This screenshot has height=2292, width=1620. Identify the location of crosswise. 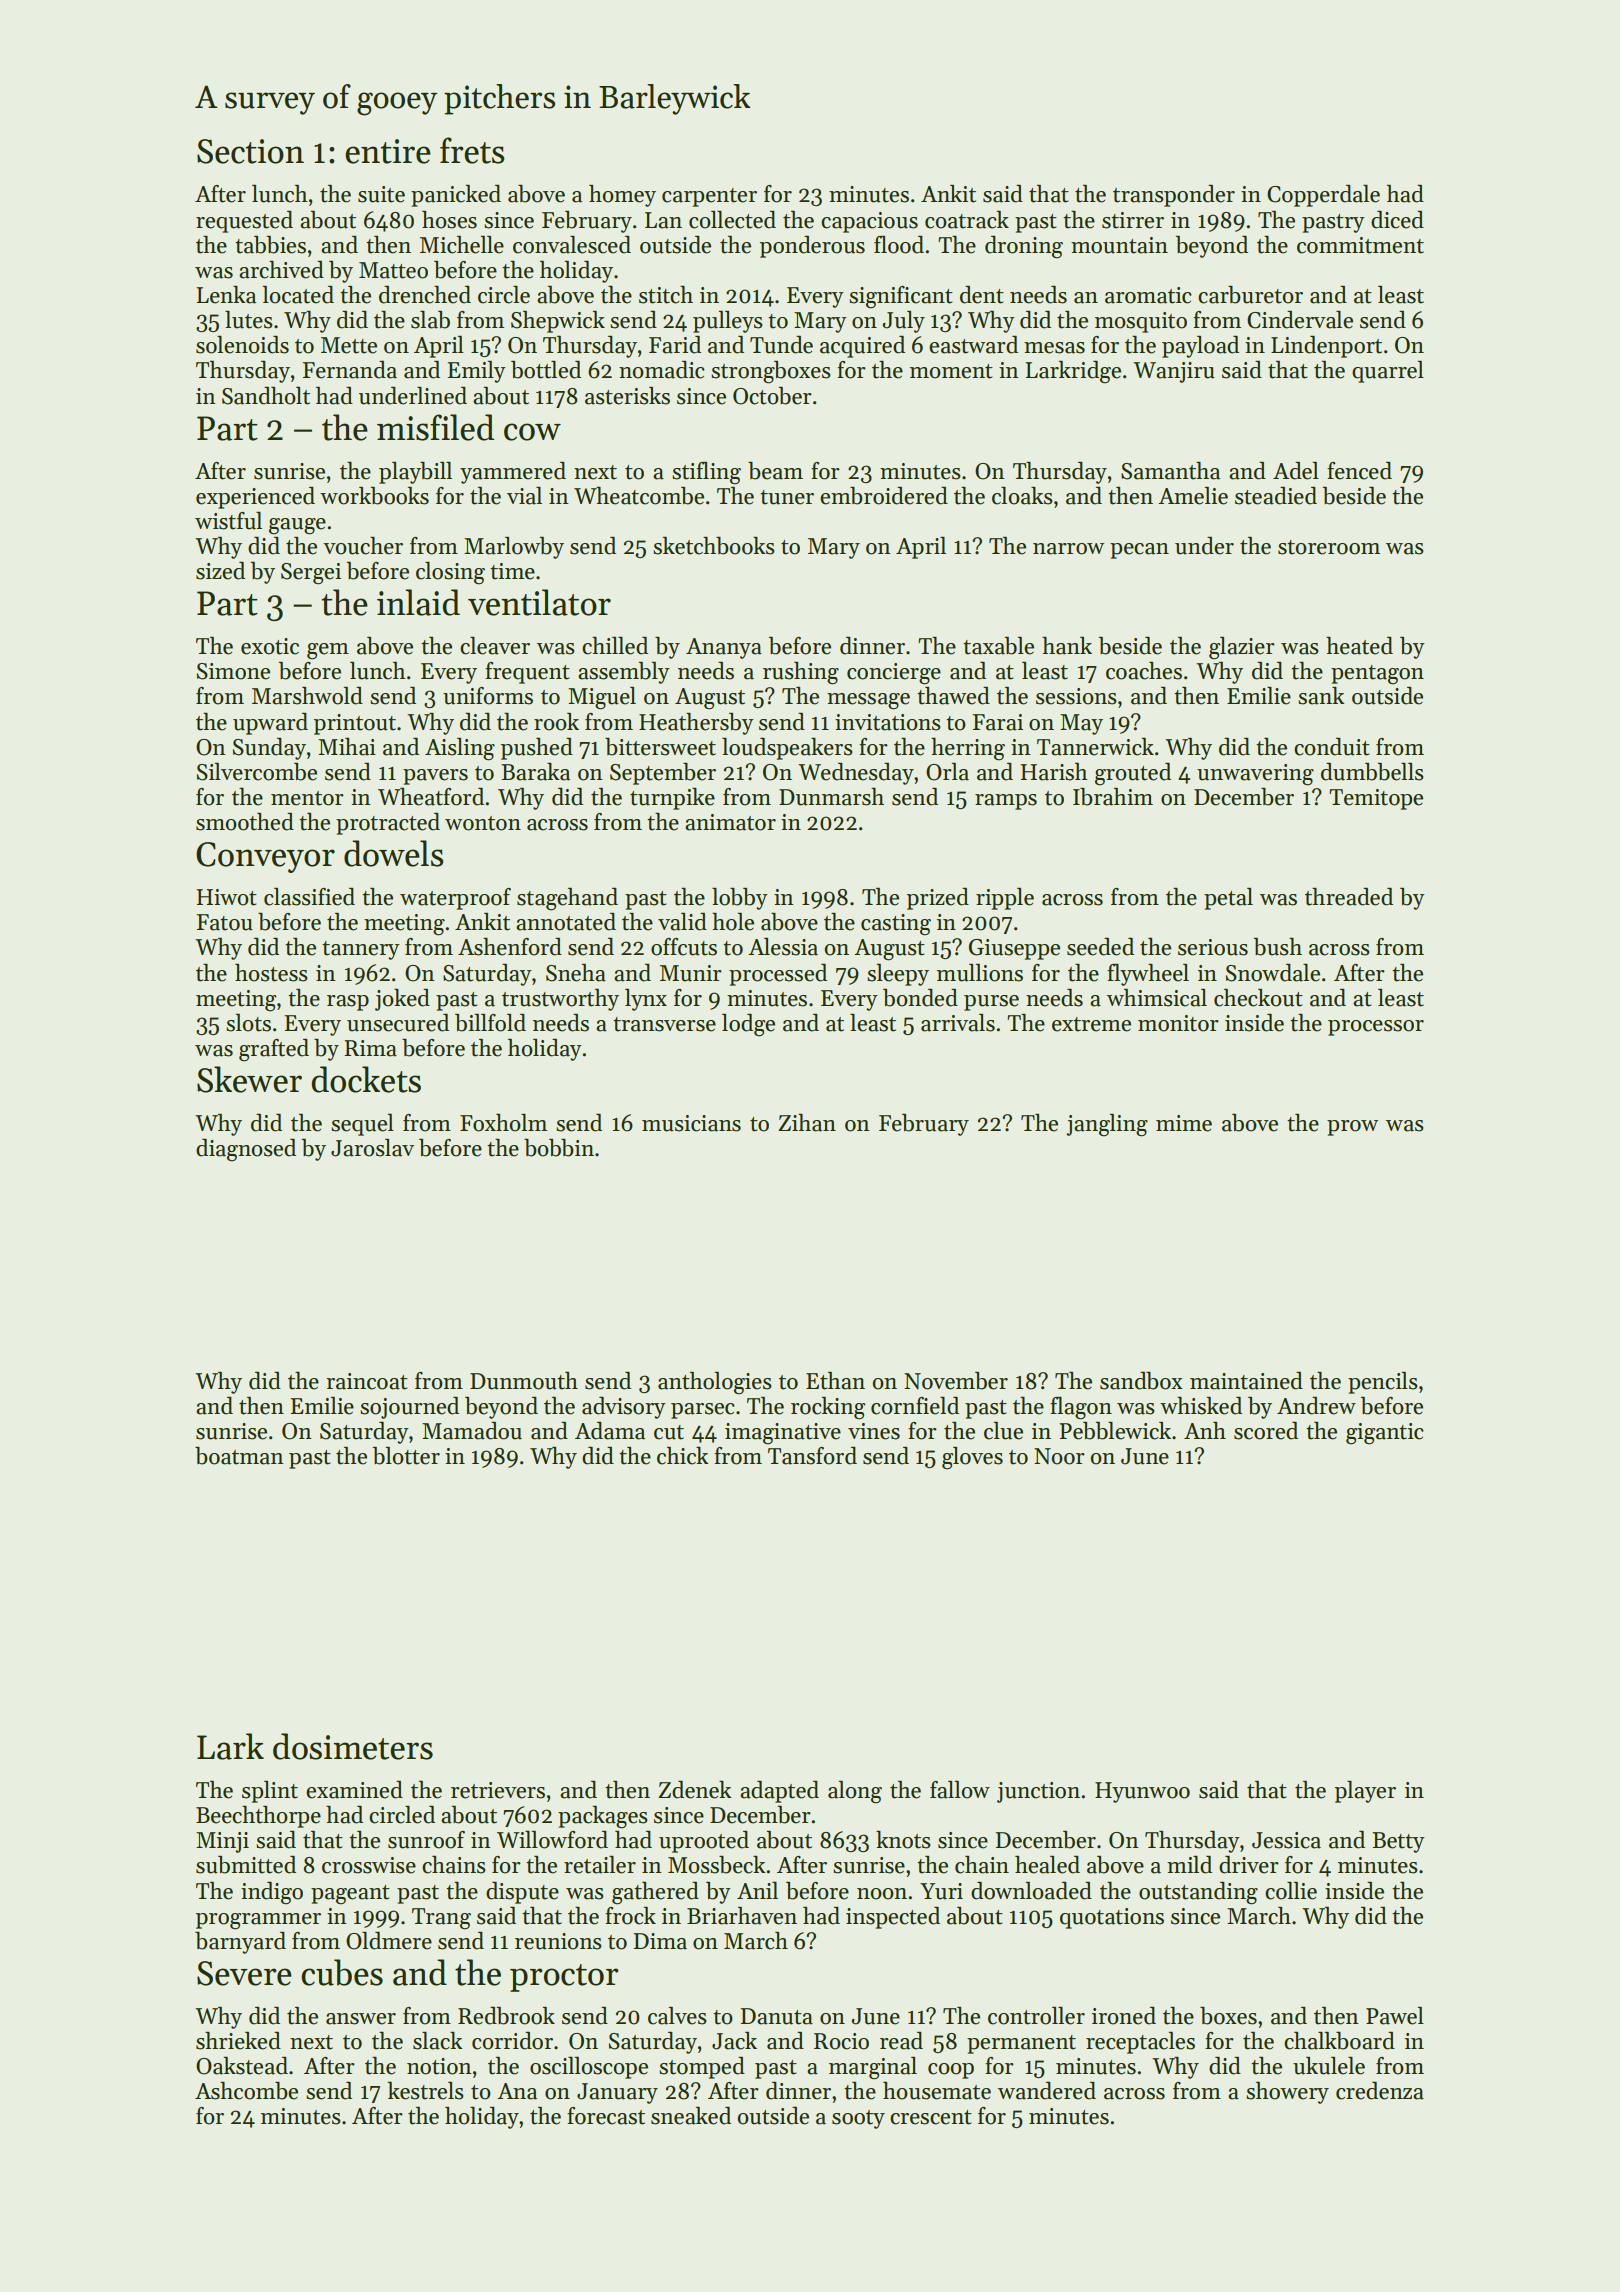
(369, 1865).
